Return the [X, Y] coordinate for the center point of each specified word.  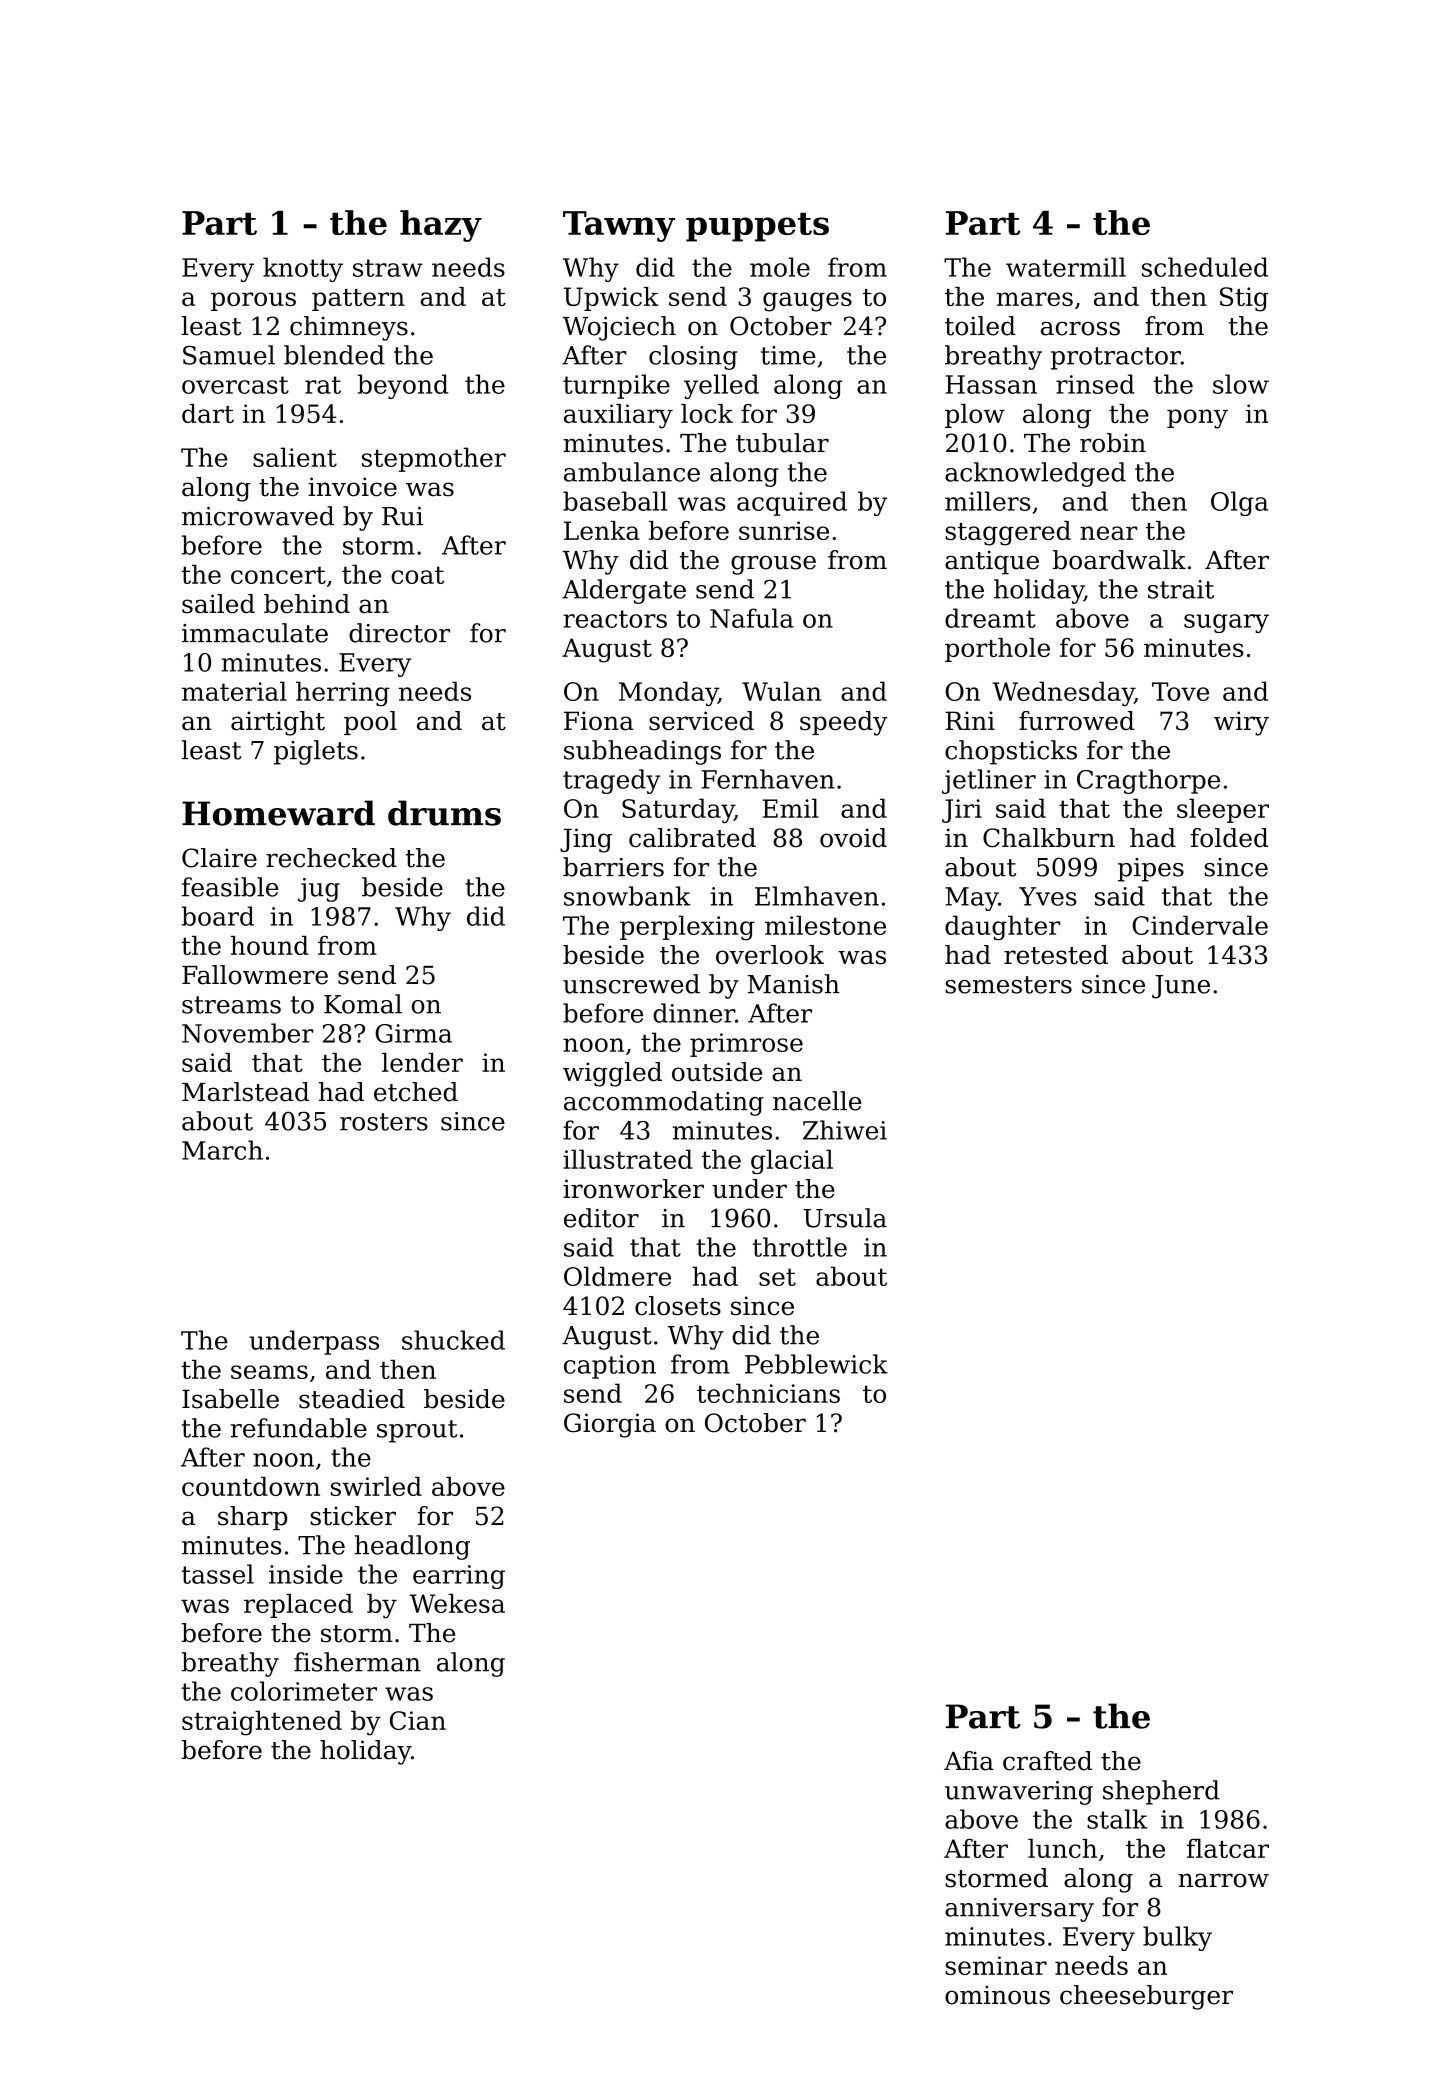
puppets [757, 227]
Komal [363, 1004]
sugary [1226, 623]
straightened [262, 1723]
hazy [441, 226]
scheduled [1205, 267]
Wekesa [457, 1603]
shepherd [1161, 1792]
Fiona [599, 721]
